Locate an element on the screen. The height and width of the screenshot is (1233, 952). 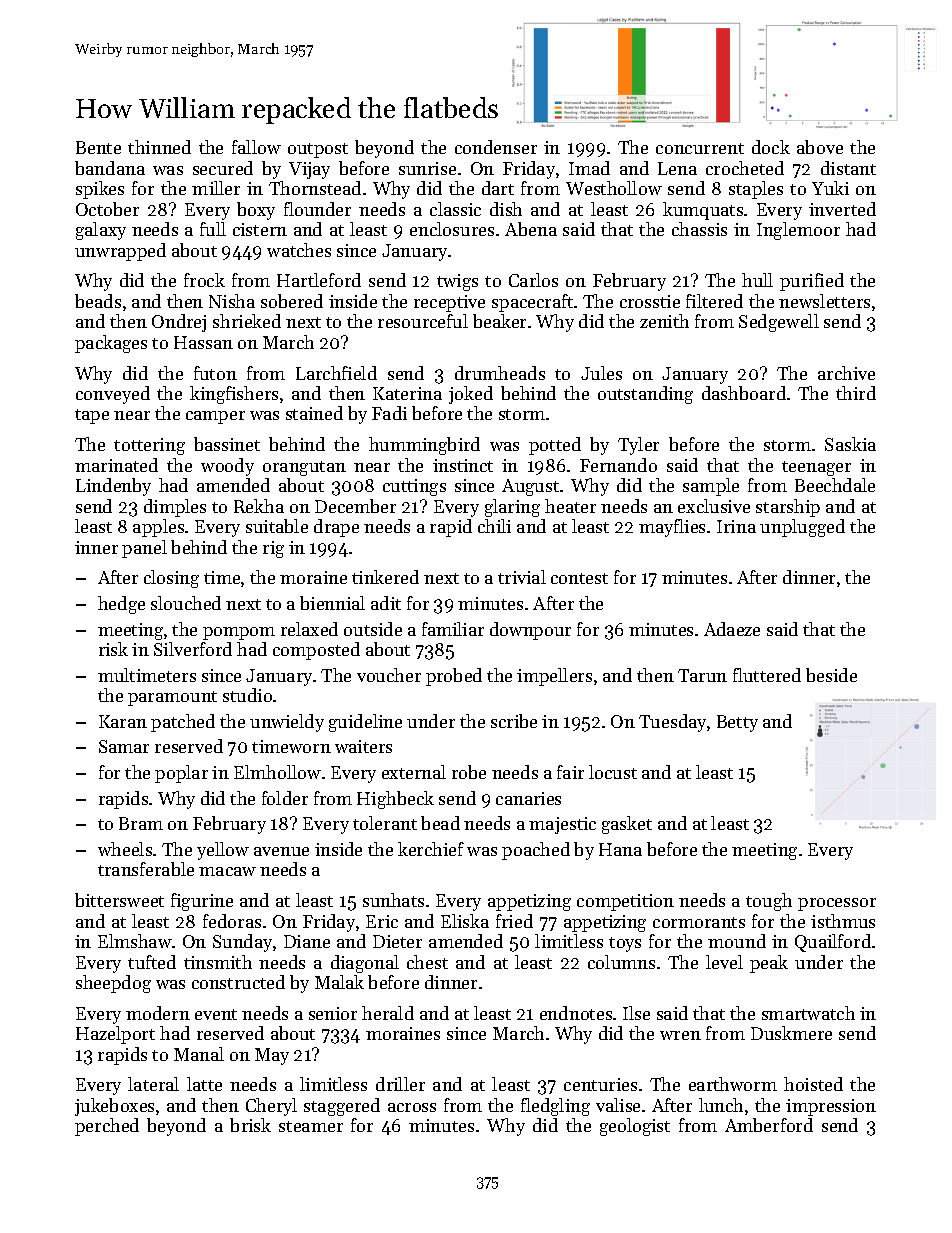
dock is located at coordinates (771, 147).
